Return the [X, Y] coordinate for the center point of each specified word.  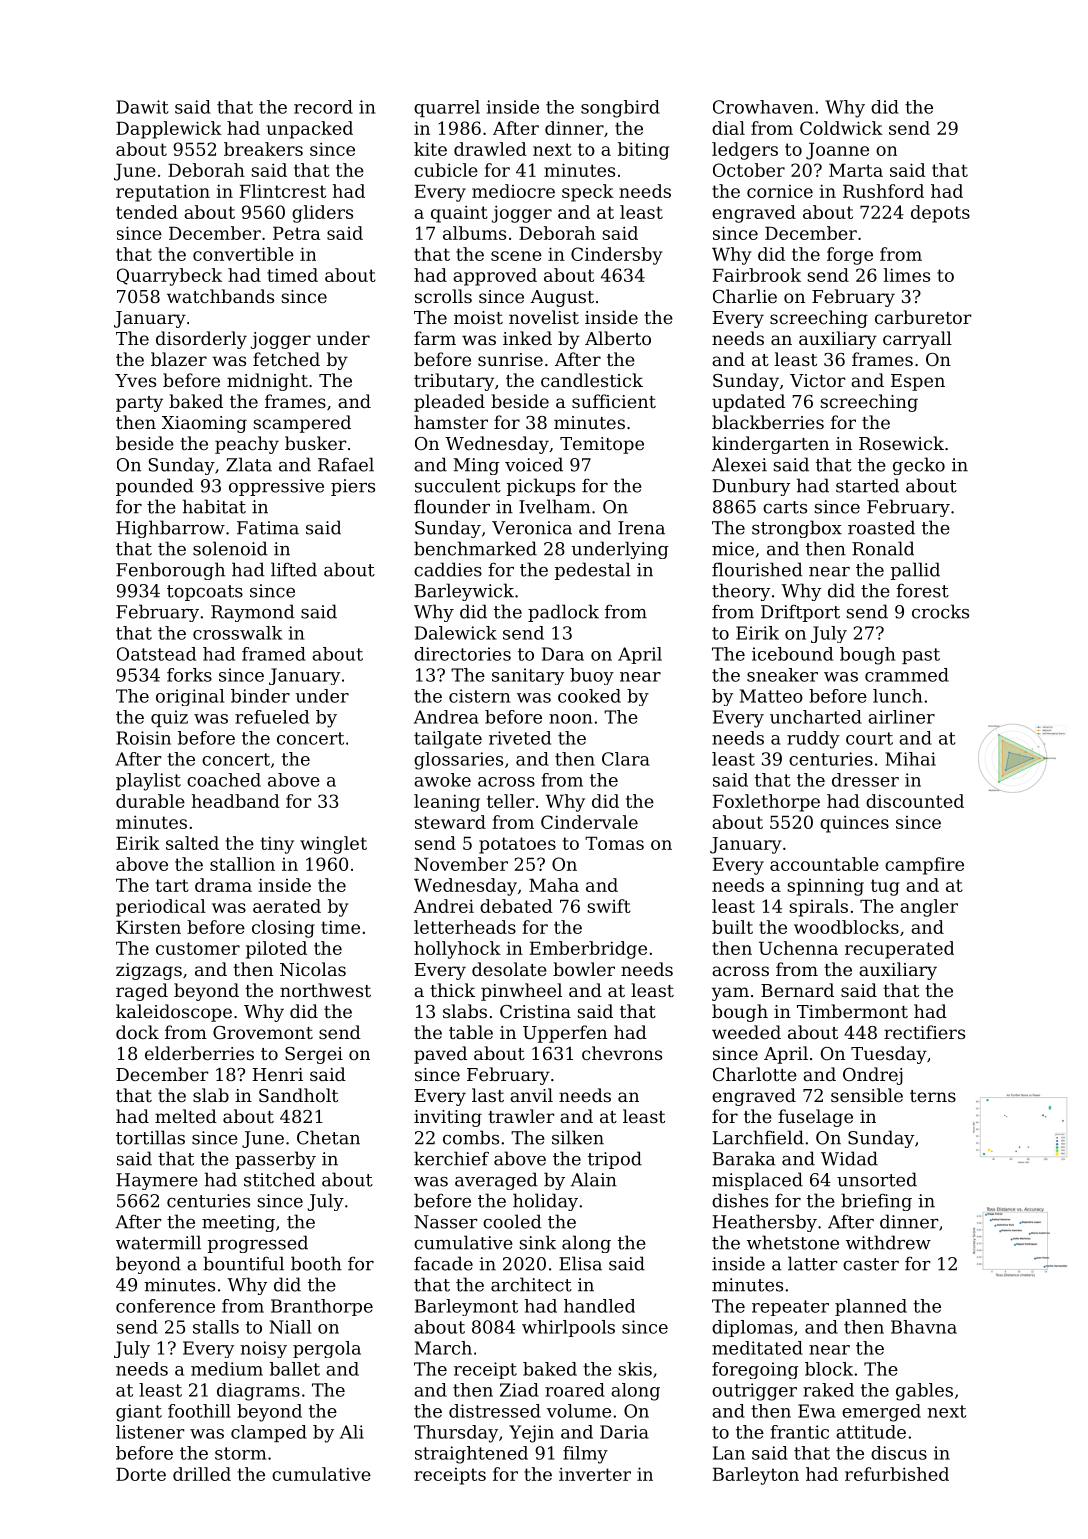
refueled [272, 717]
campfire [924, 866]
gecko [919, 466]
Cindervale [589, 822]
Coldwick [841, 128]
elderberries [199, 1053]
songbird [620, 109]
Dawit [142, 107]
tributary [454, 382]
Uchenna [798, 948]
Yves [135, 380]
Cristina [535, 1011]
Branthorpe [322, 1307]
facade [443, 1263]
